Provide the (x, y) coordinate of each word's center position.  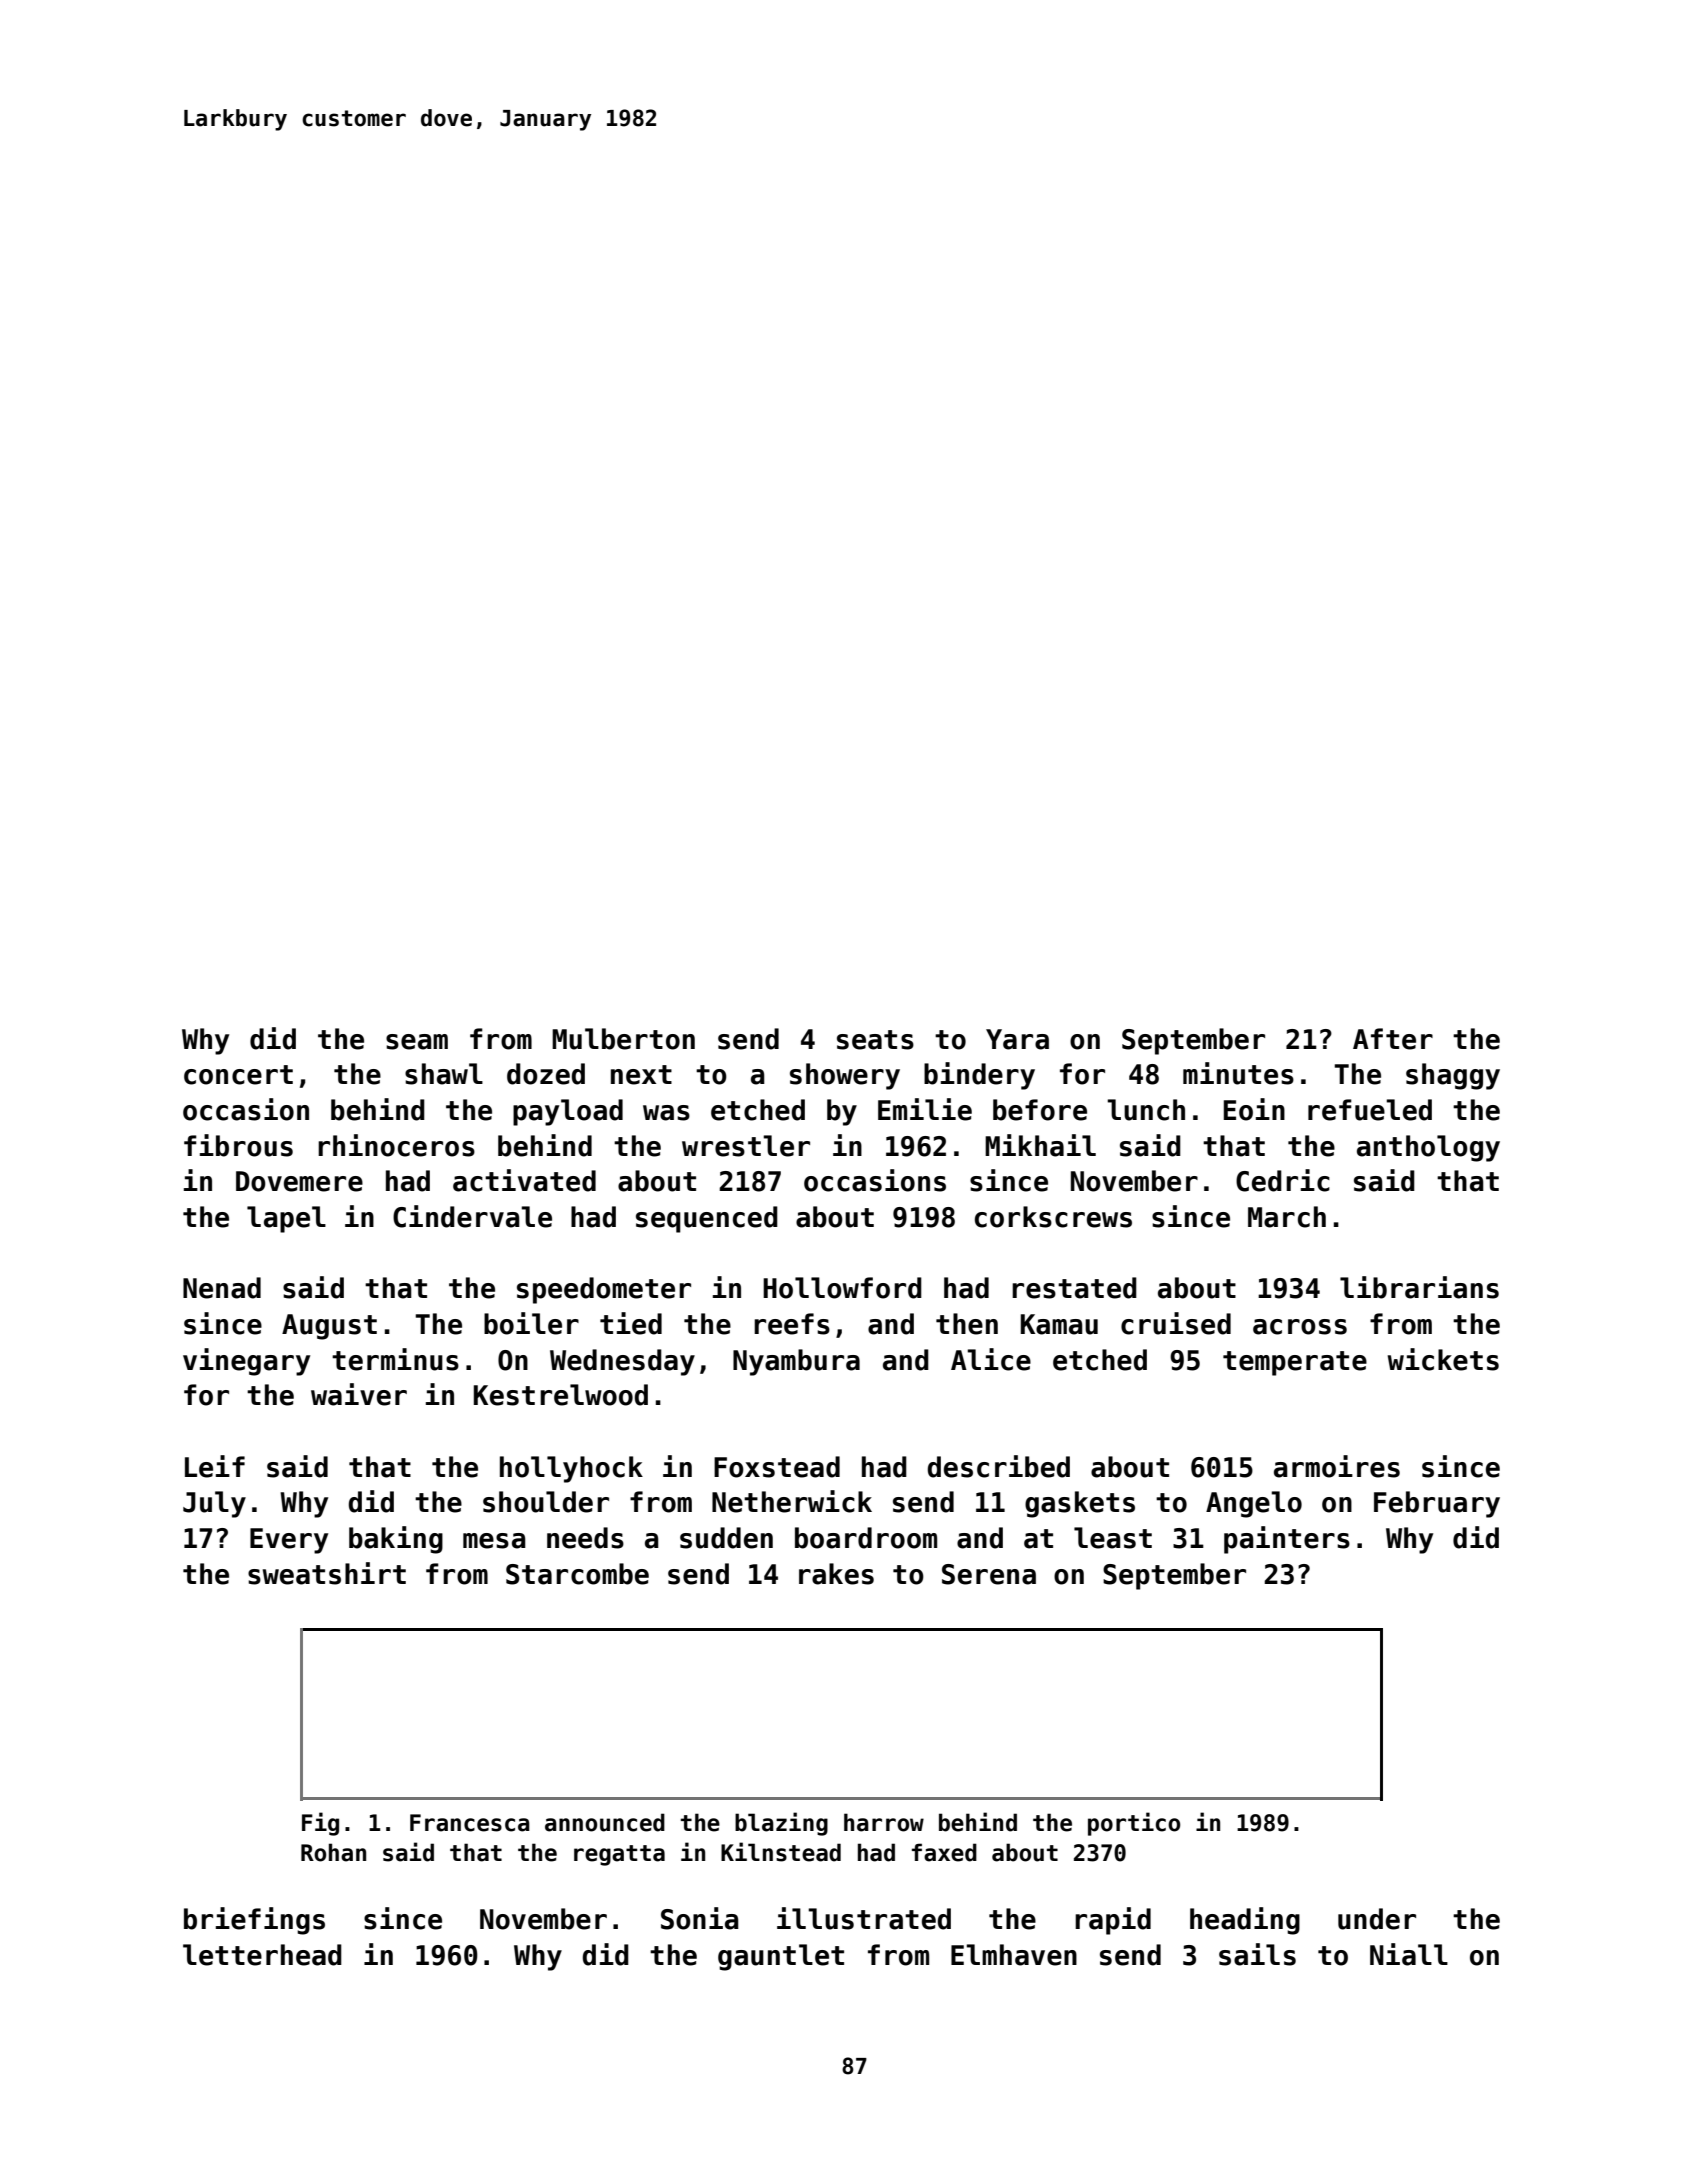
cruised (1176, 1323)
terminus (395, 1359)
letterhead (262, 1955)
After (1393, 1039)
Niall (1409, 1954)
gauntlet (781, 1957)
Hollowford (842, 1288)
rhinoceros (396, 1145)
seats (875, 1040)
